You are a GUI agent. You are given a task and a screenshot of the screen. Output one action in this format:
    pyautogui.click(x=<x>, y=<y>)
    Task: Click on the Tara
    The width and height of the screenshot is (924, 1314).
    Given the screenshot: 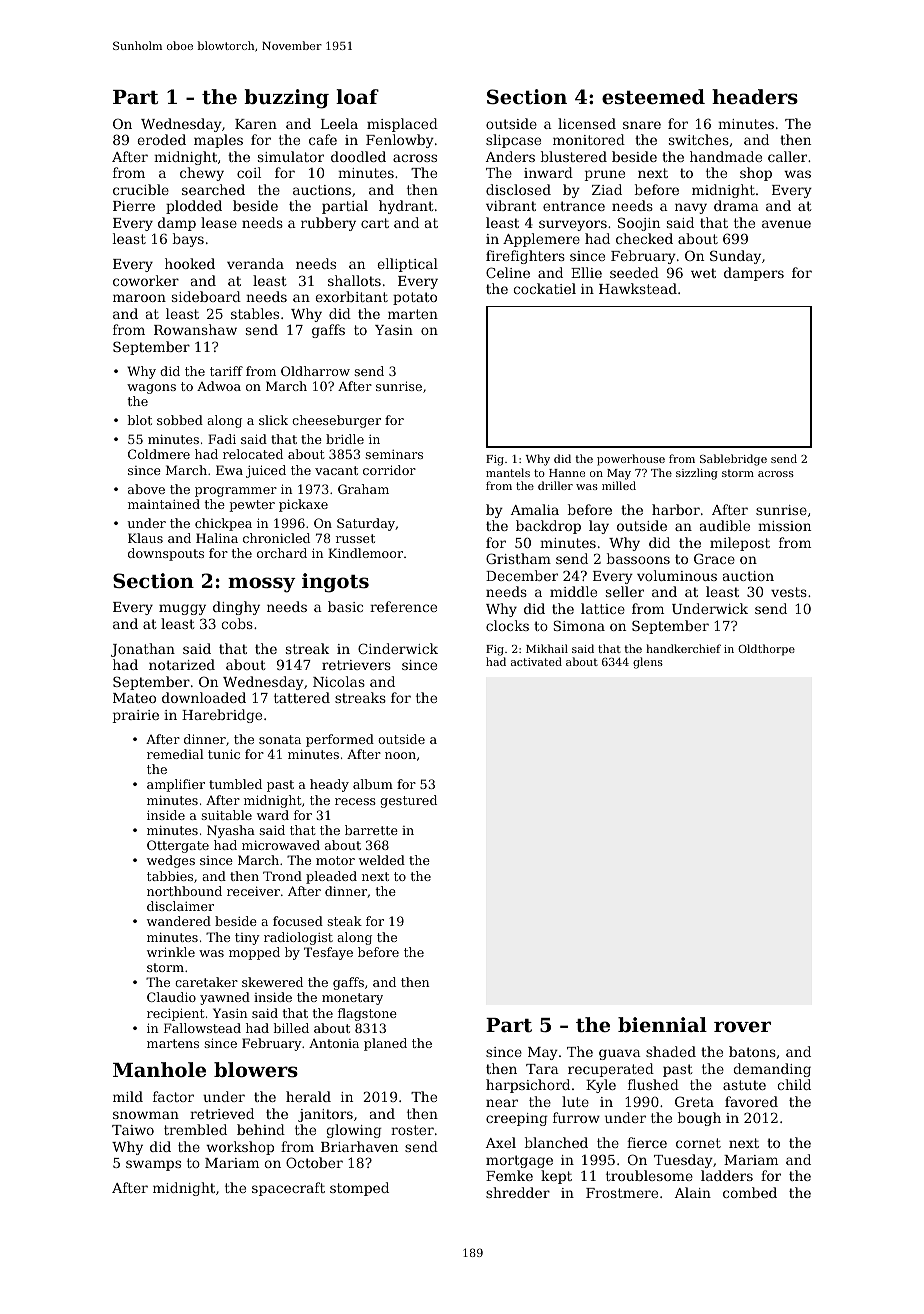 What is the action you would take?
    pyautogui.click(x=542, y=1069)
